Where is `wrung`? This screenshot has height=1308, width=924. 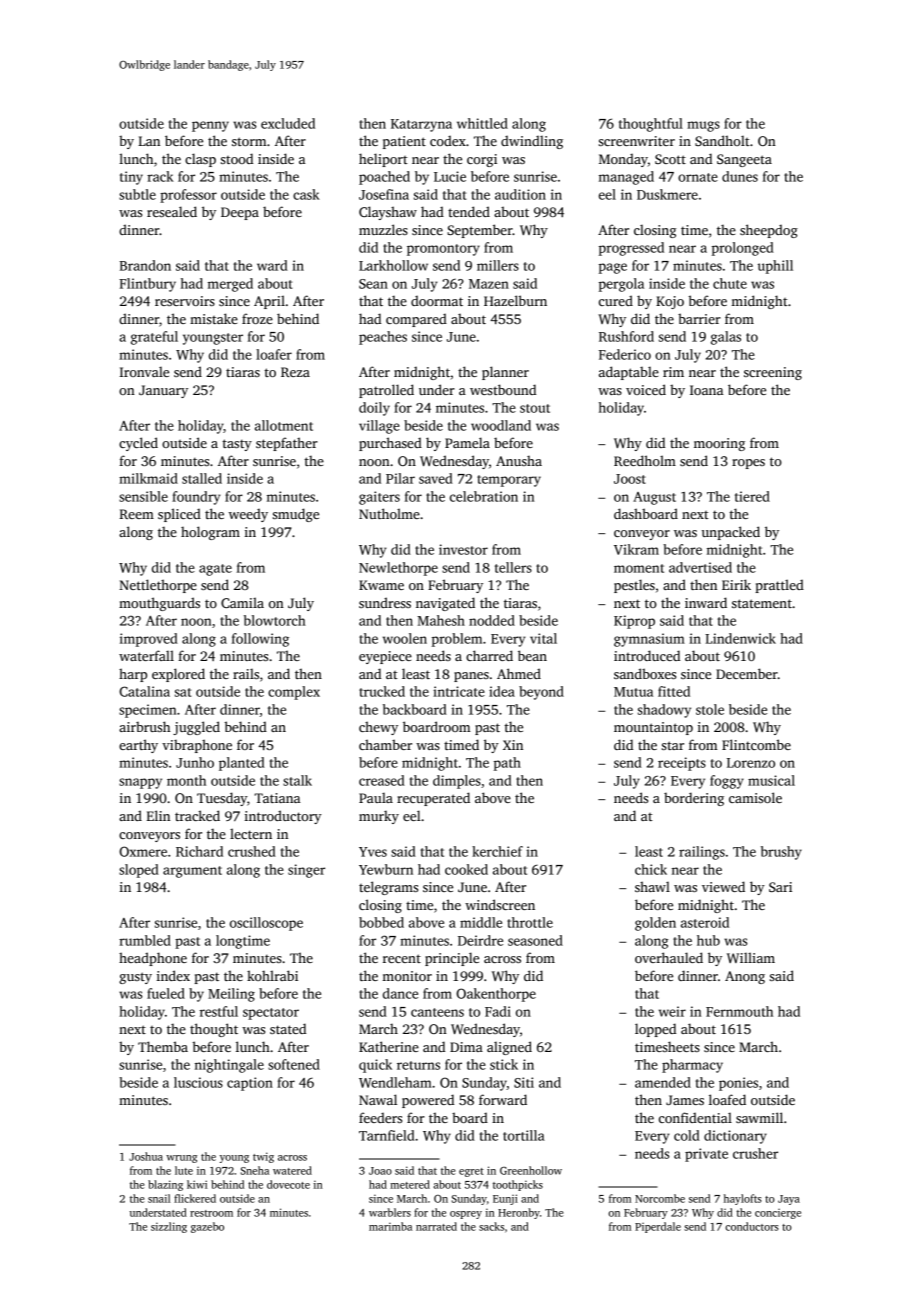 wrung is located at coordinates (181, 1159).
